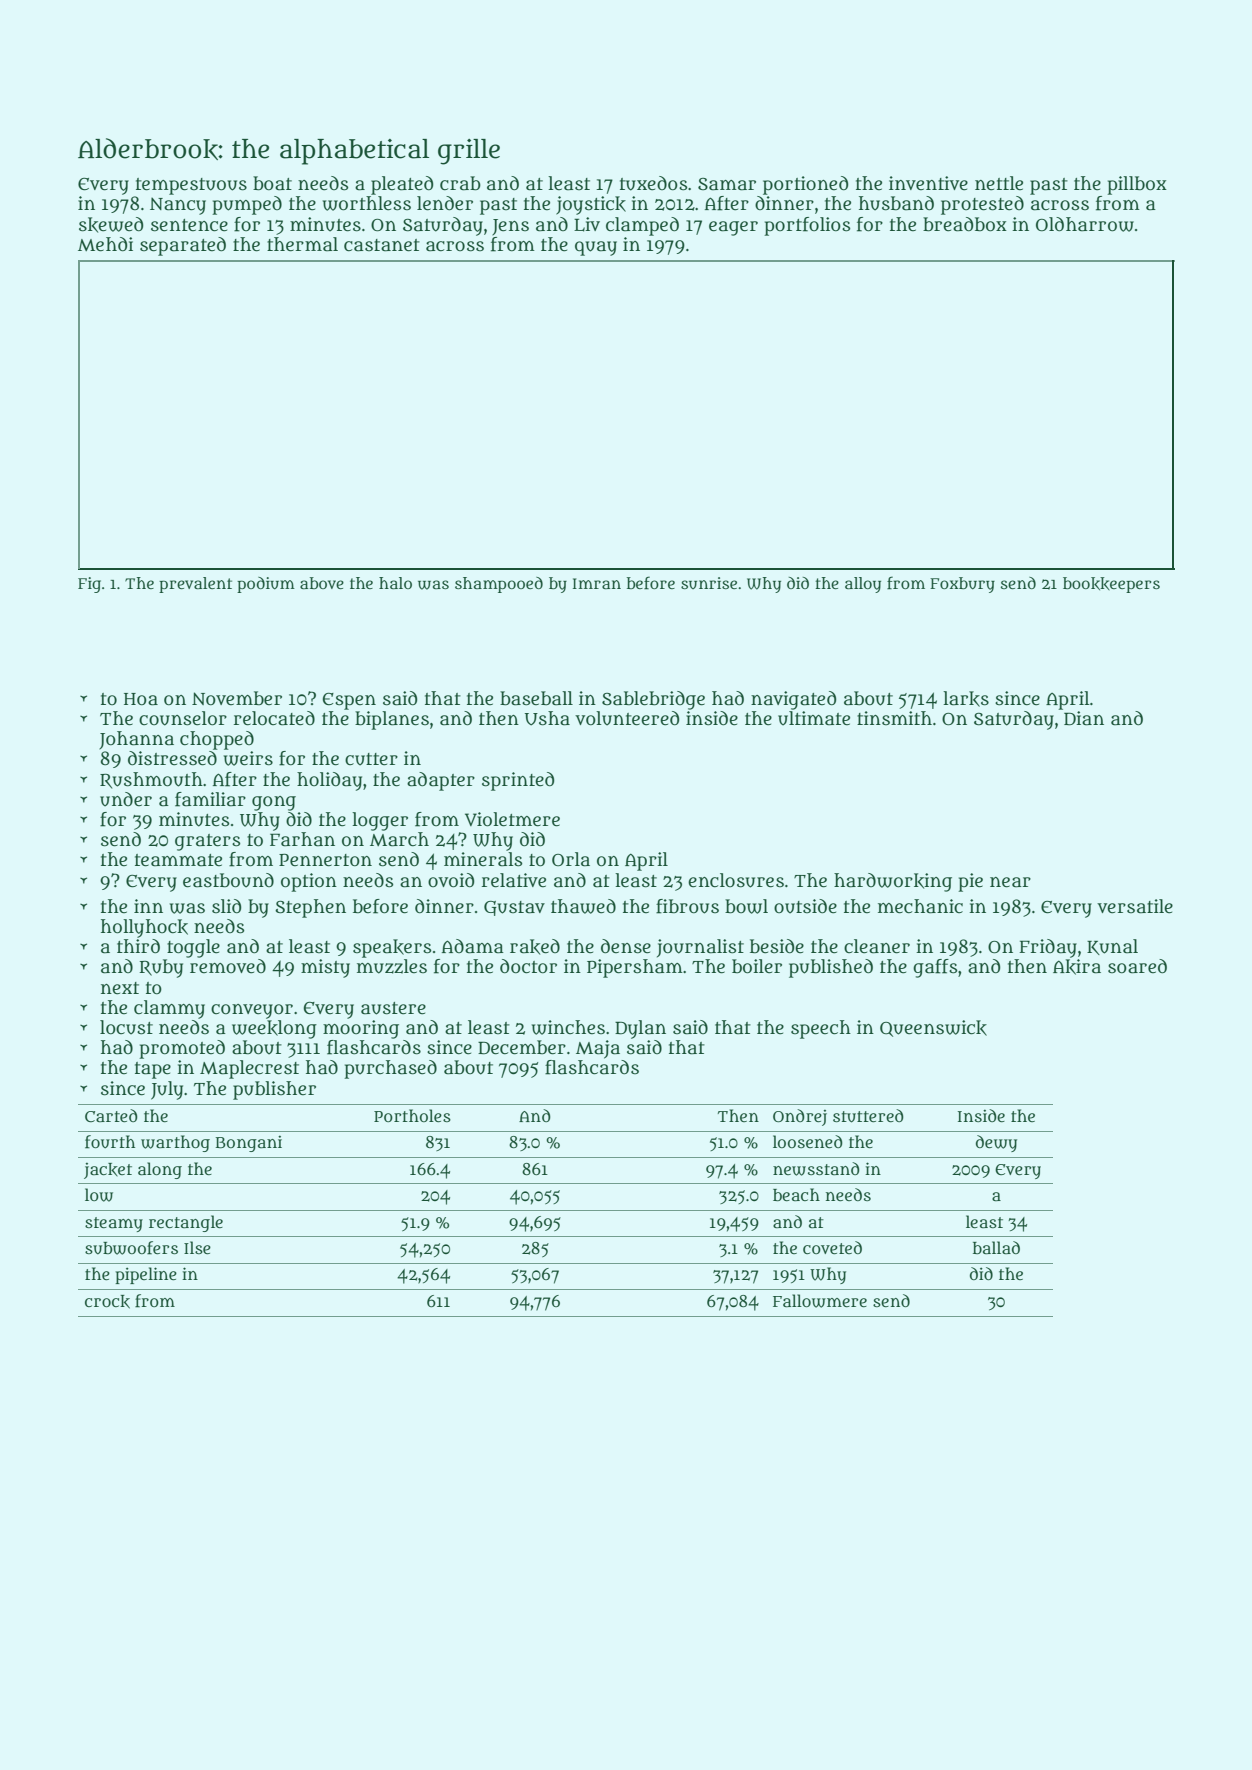  Describe the element at coordinates (627, 718) in the image. I see `volunteered` at that location.
